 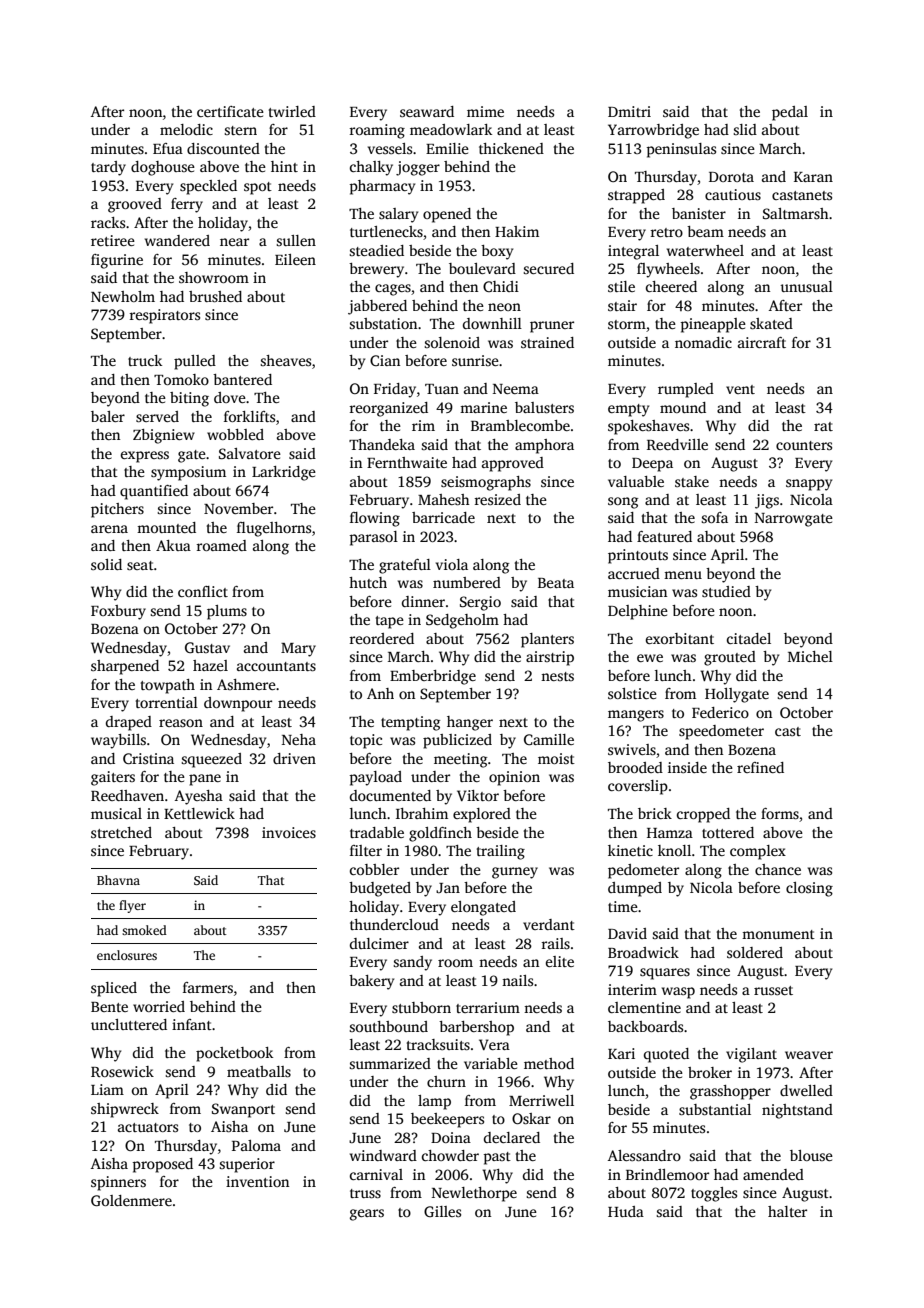 I want to click on Alessandro, so click(x=644, y=1155).
